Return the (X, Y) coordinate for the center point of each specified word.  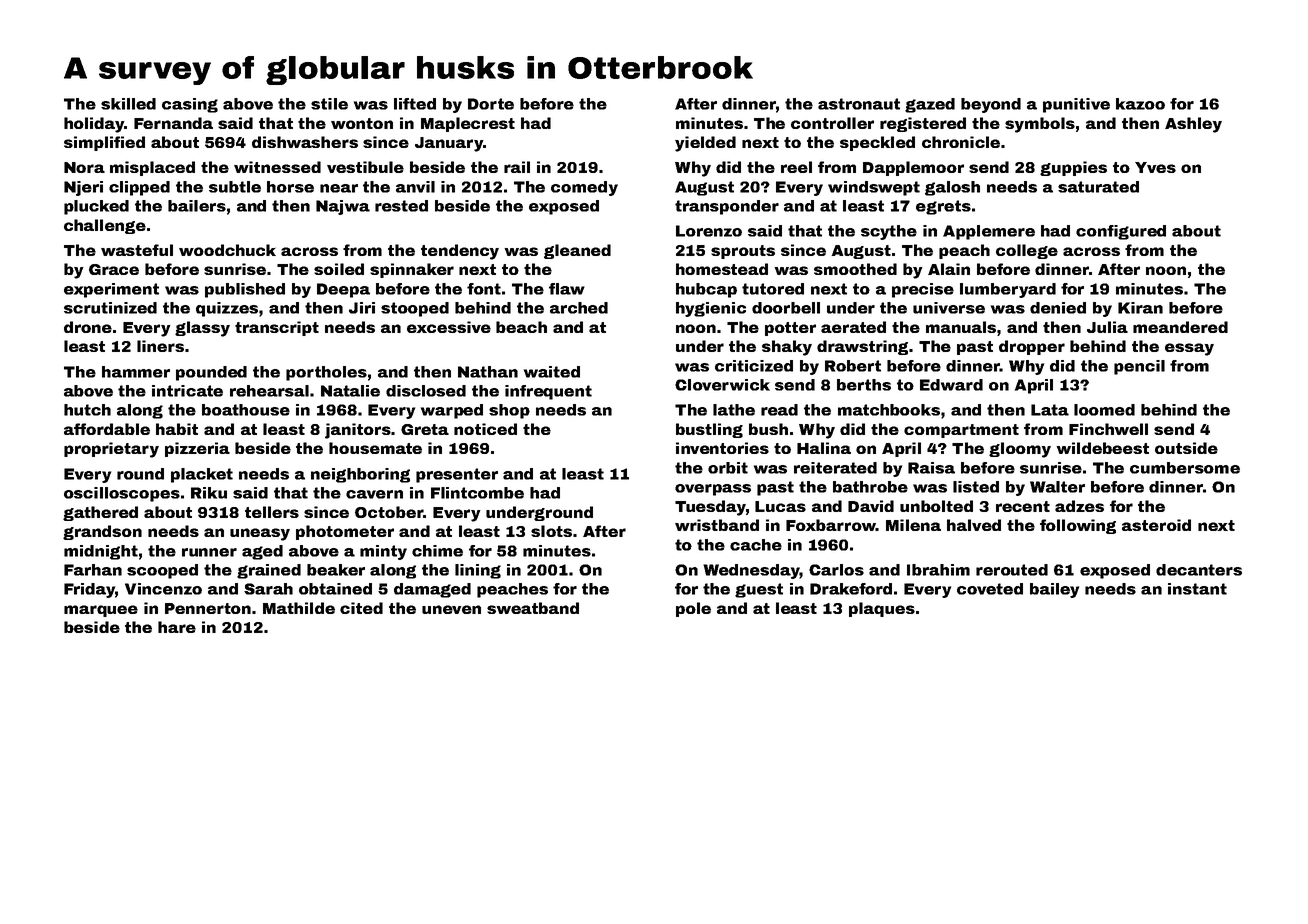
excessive (449, 327)
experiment (111, 290)
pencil (1139, 367)
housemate (375, 448)
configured (1121, 232)
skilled (128, 104)
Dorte (491, 104)
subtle (235, 187)
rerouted (1012, 570)
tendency (460, 252)
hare (177, 627)
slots (551, 531)
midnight (101, 552)
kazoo (1140, 104)
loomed (1104, 410)
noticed (485, 429)
